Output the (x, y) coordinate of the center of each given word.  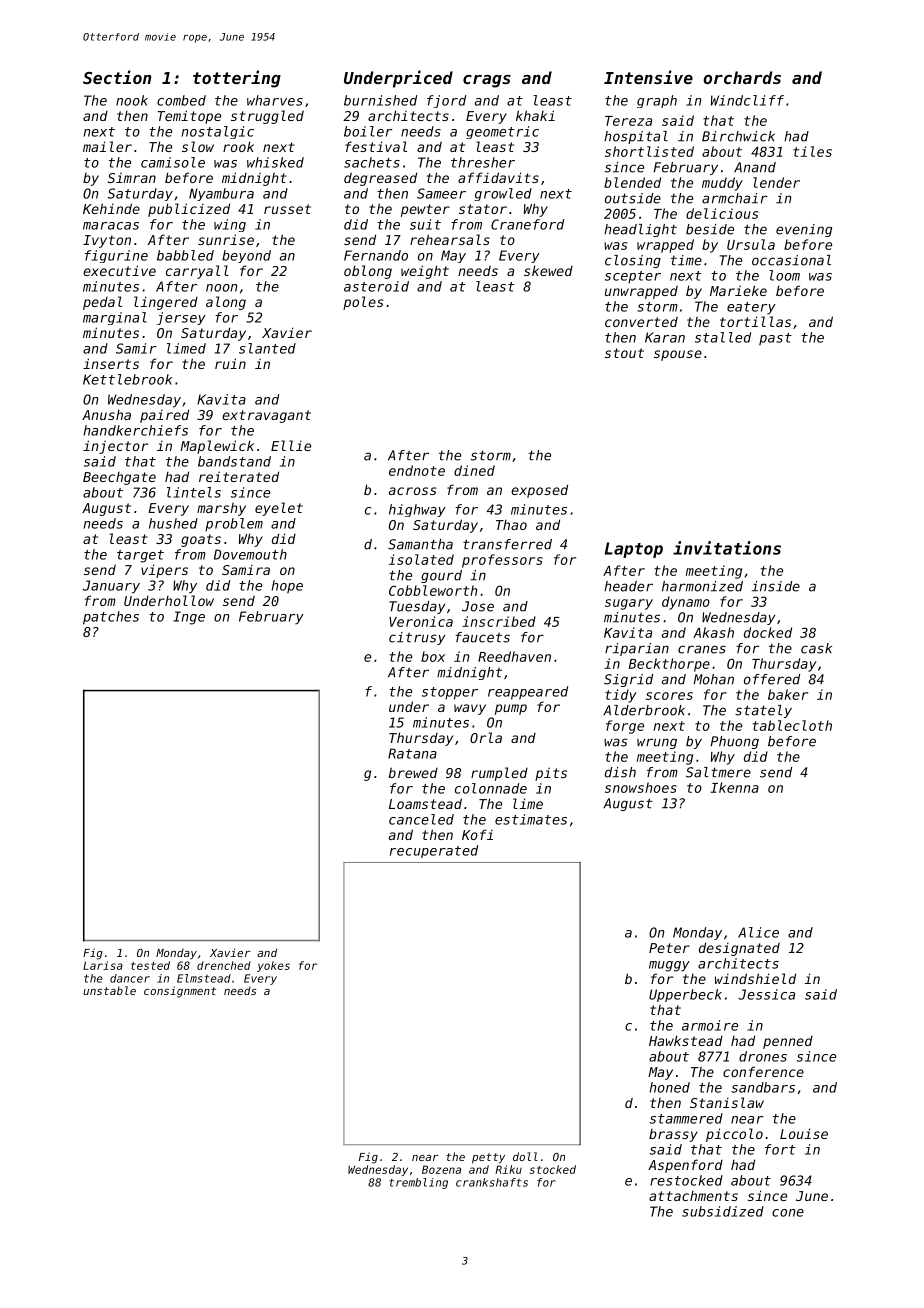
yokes (273, 966)
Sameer (441, 193)
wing (230, 225)
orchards (742, 77)
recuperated (434, 851)
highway (417, 510)
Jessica (766, 994)
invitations (727, 548)
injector (115, 447)
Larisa (103, 965)
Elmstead (204, 978)
